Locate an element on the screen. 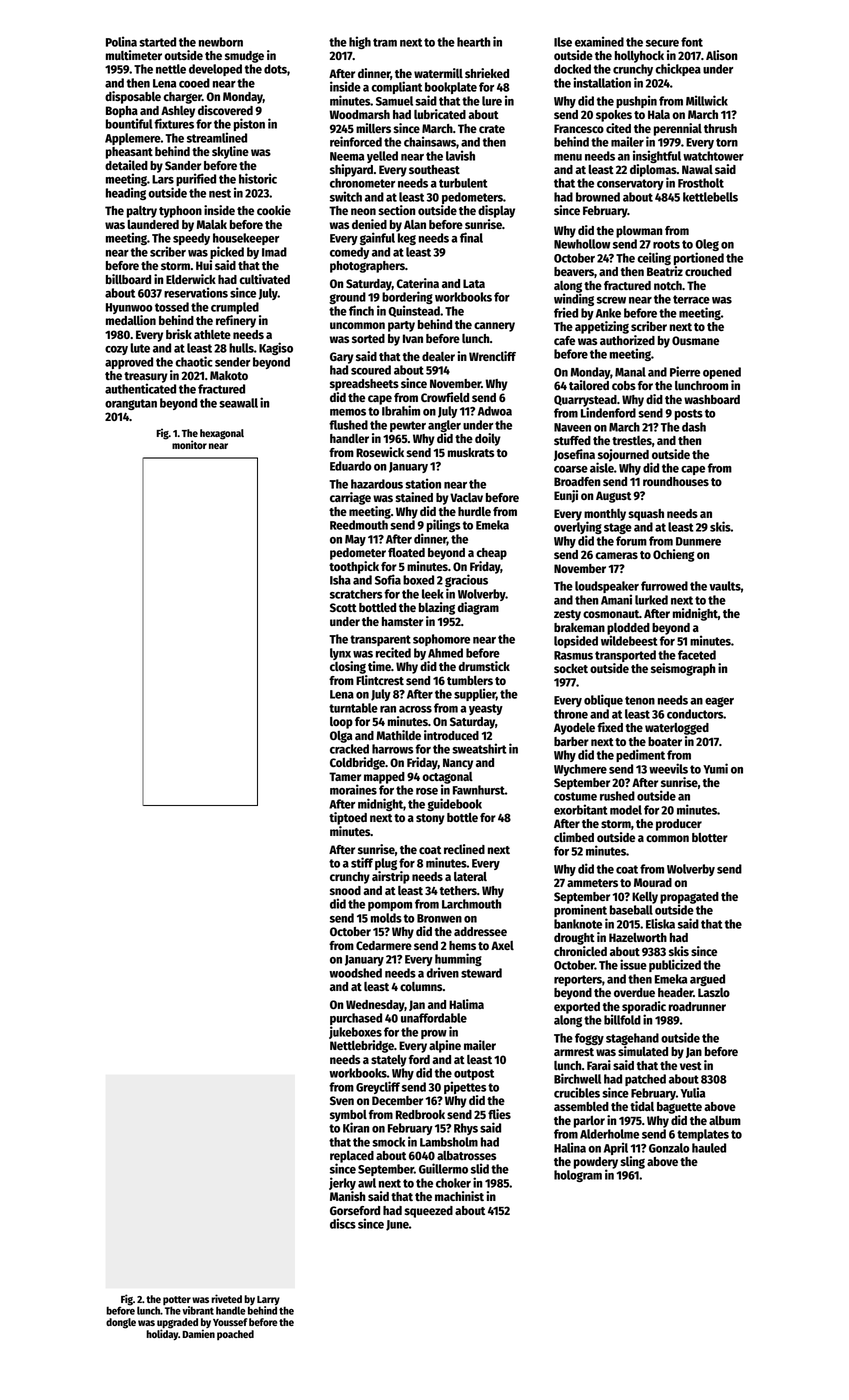  display is located at coordinates (496, 211).
